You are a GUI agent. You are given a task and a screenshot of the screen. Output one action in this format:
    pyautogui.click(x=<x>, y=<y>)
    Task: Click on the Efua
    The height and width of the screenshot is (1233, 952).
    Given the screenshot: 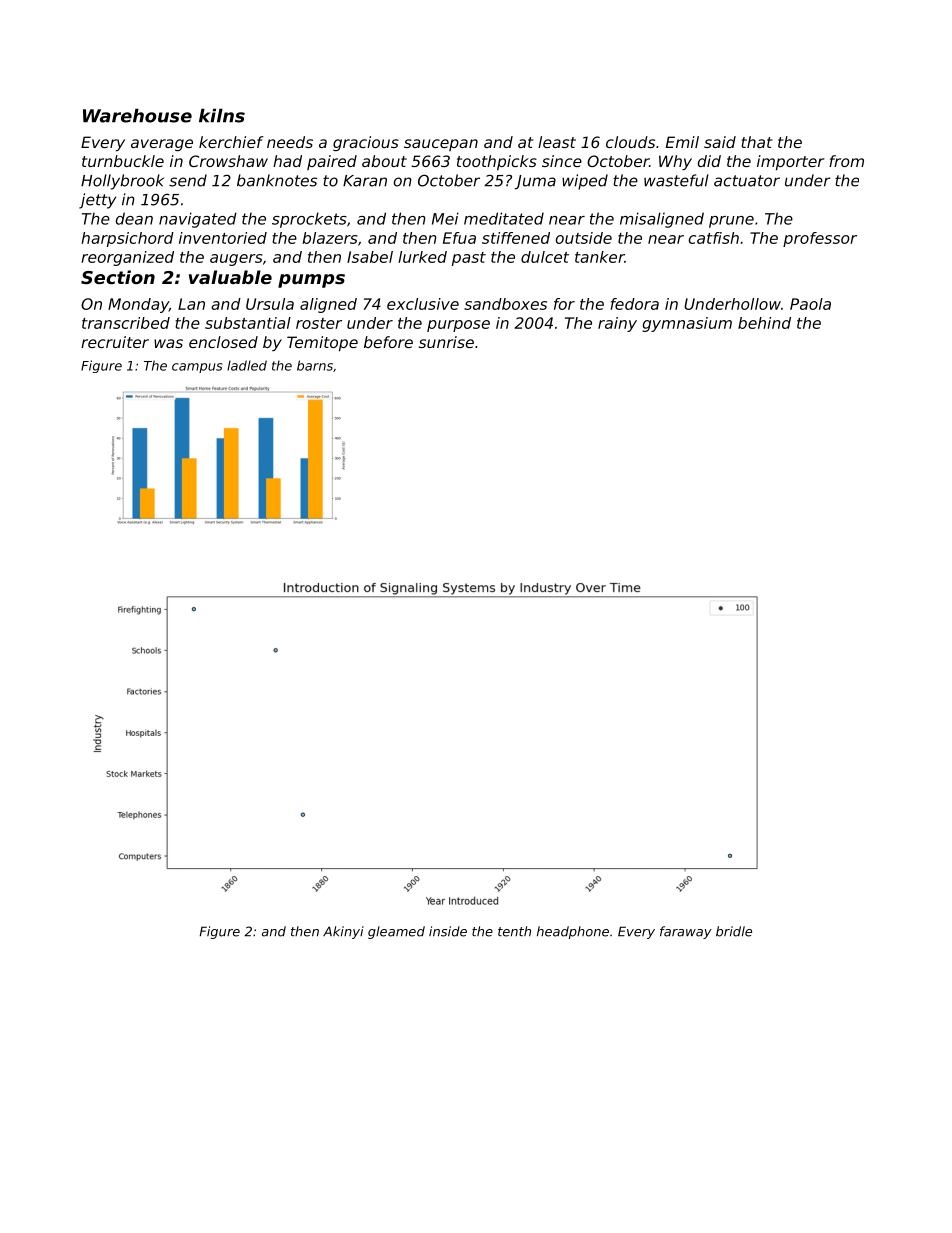 What is the action you would take?
    pyautogui.click(x=459, y=238)
